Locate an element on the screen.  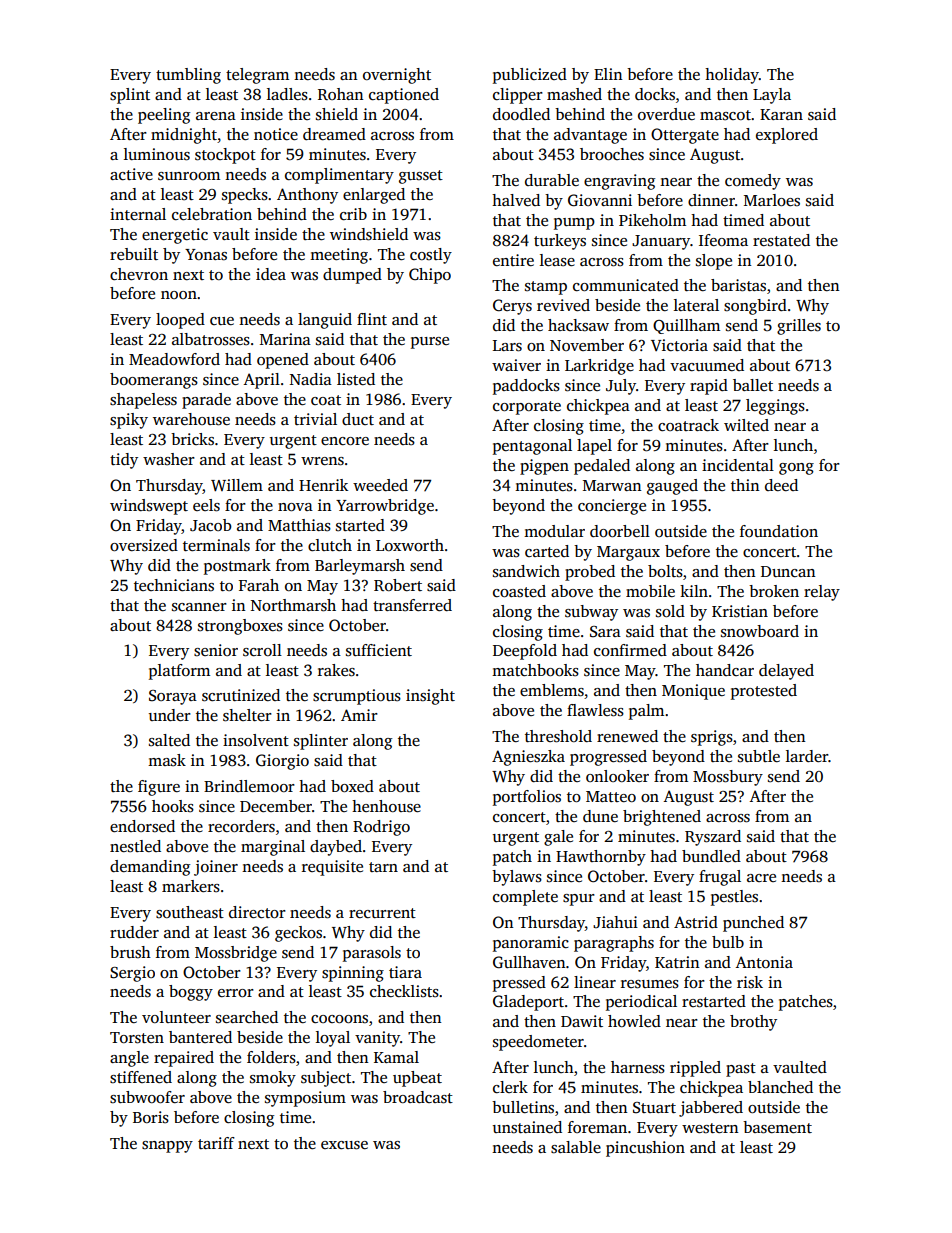
smoky is located at coordinates (273, 1079).
